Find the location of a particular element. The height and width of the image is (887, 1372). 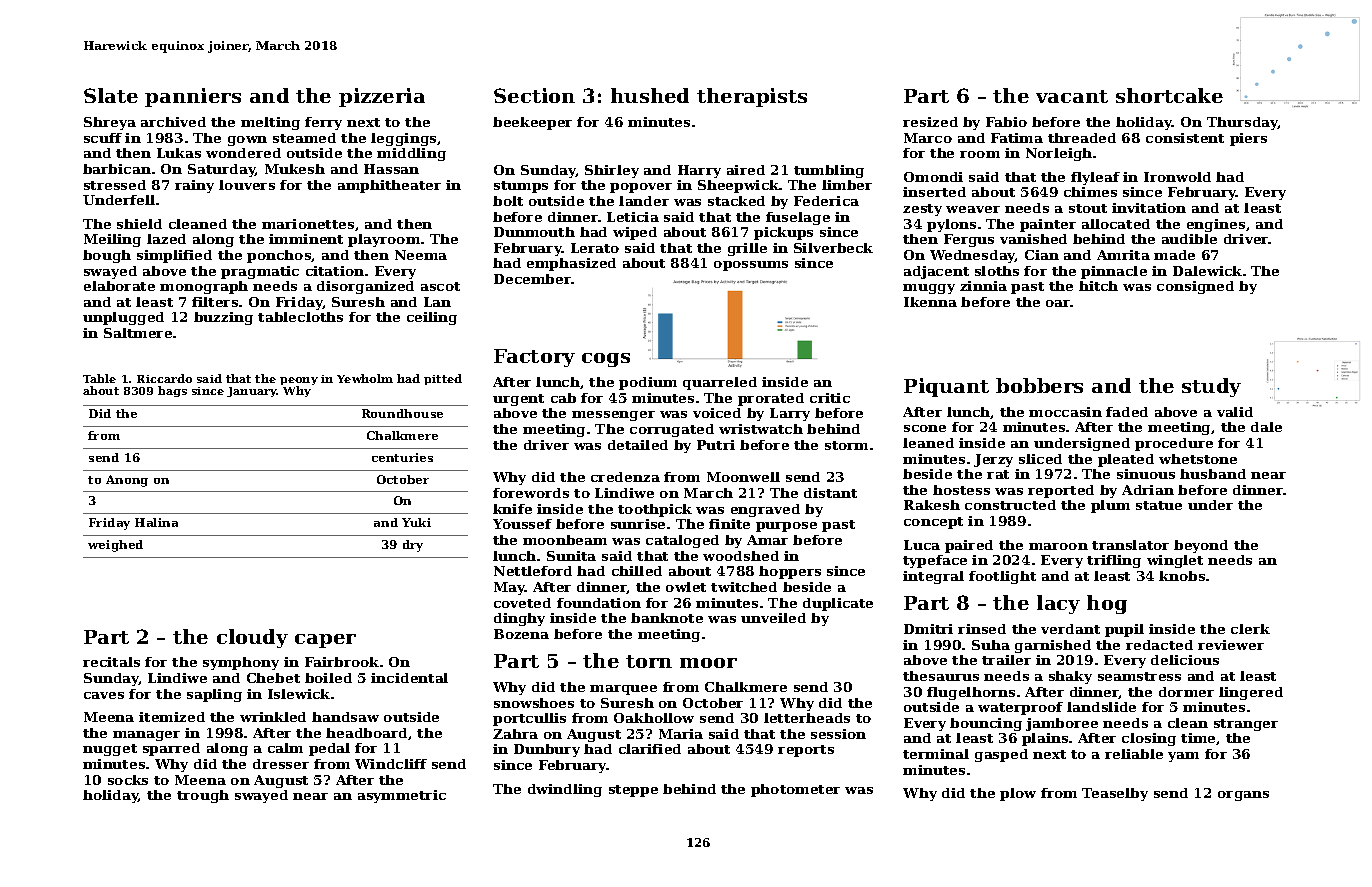

pizzeria is located at coordinates (382, 97).
